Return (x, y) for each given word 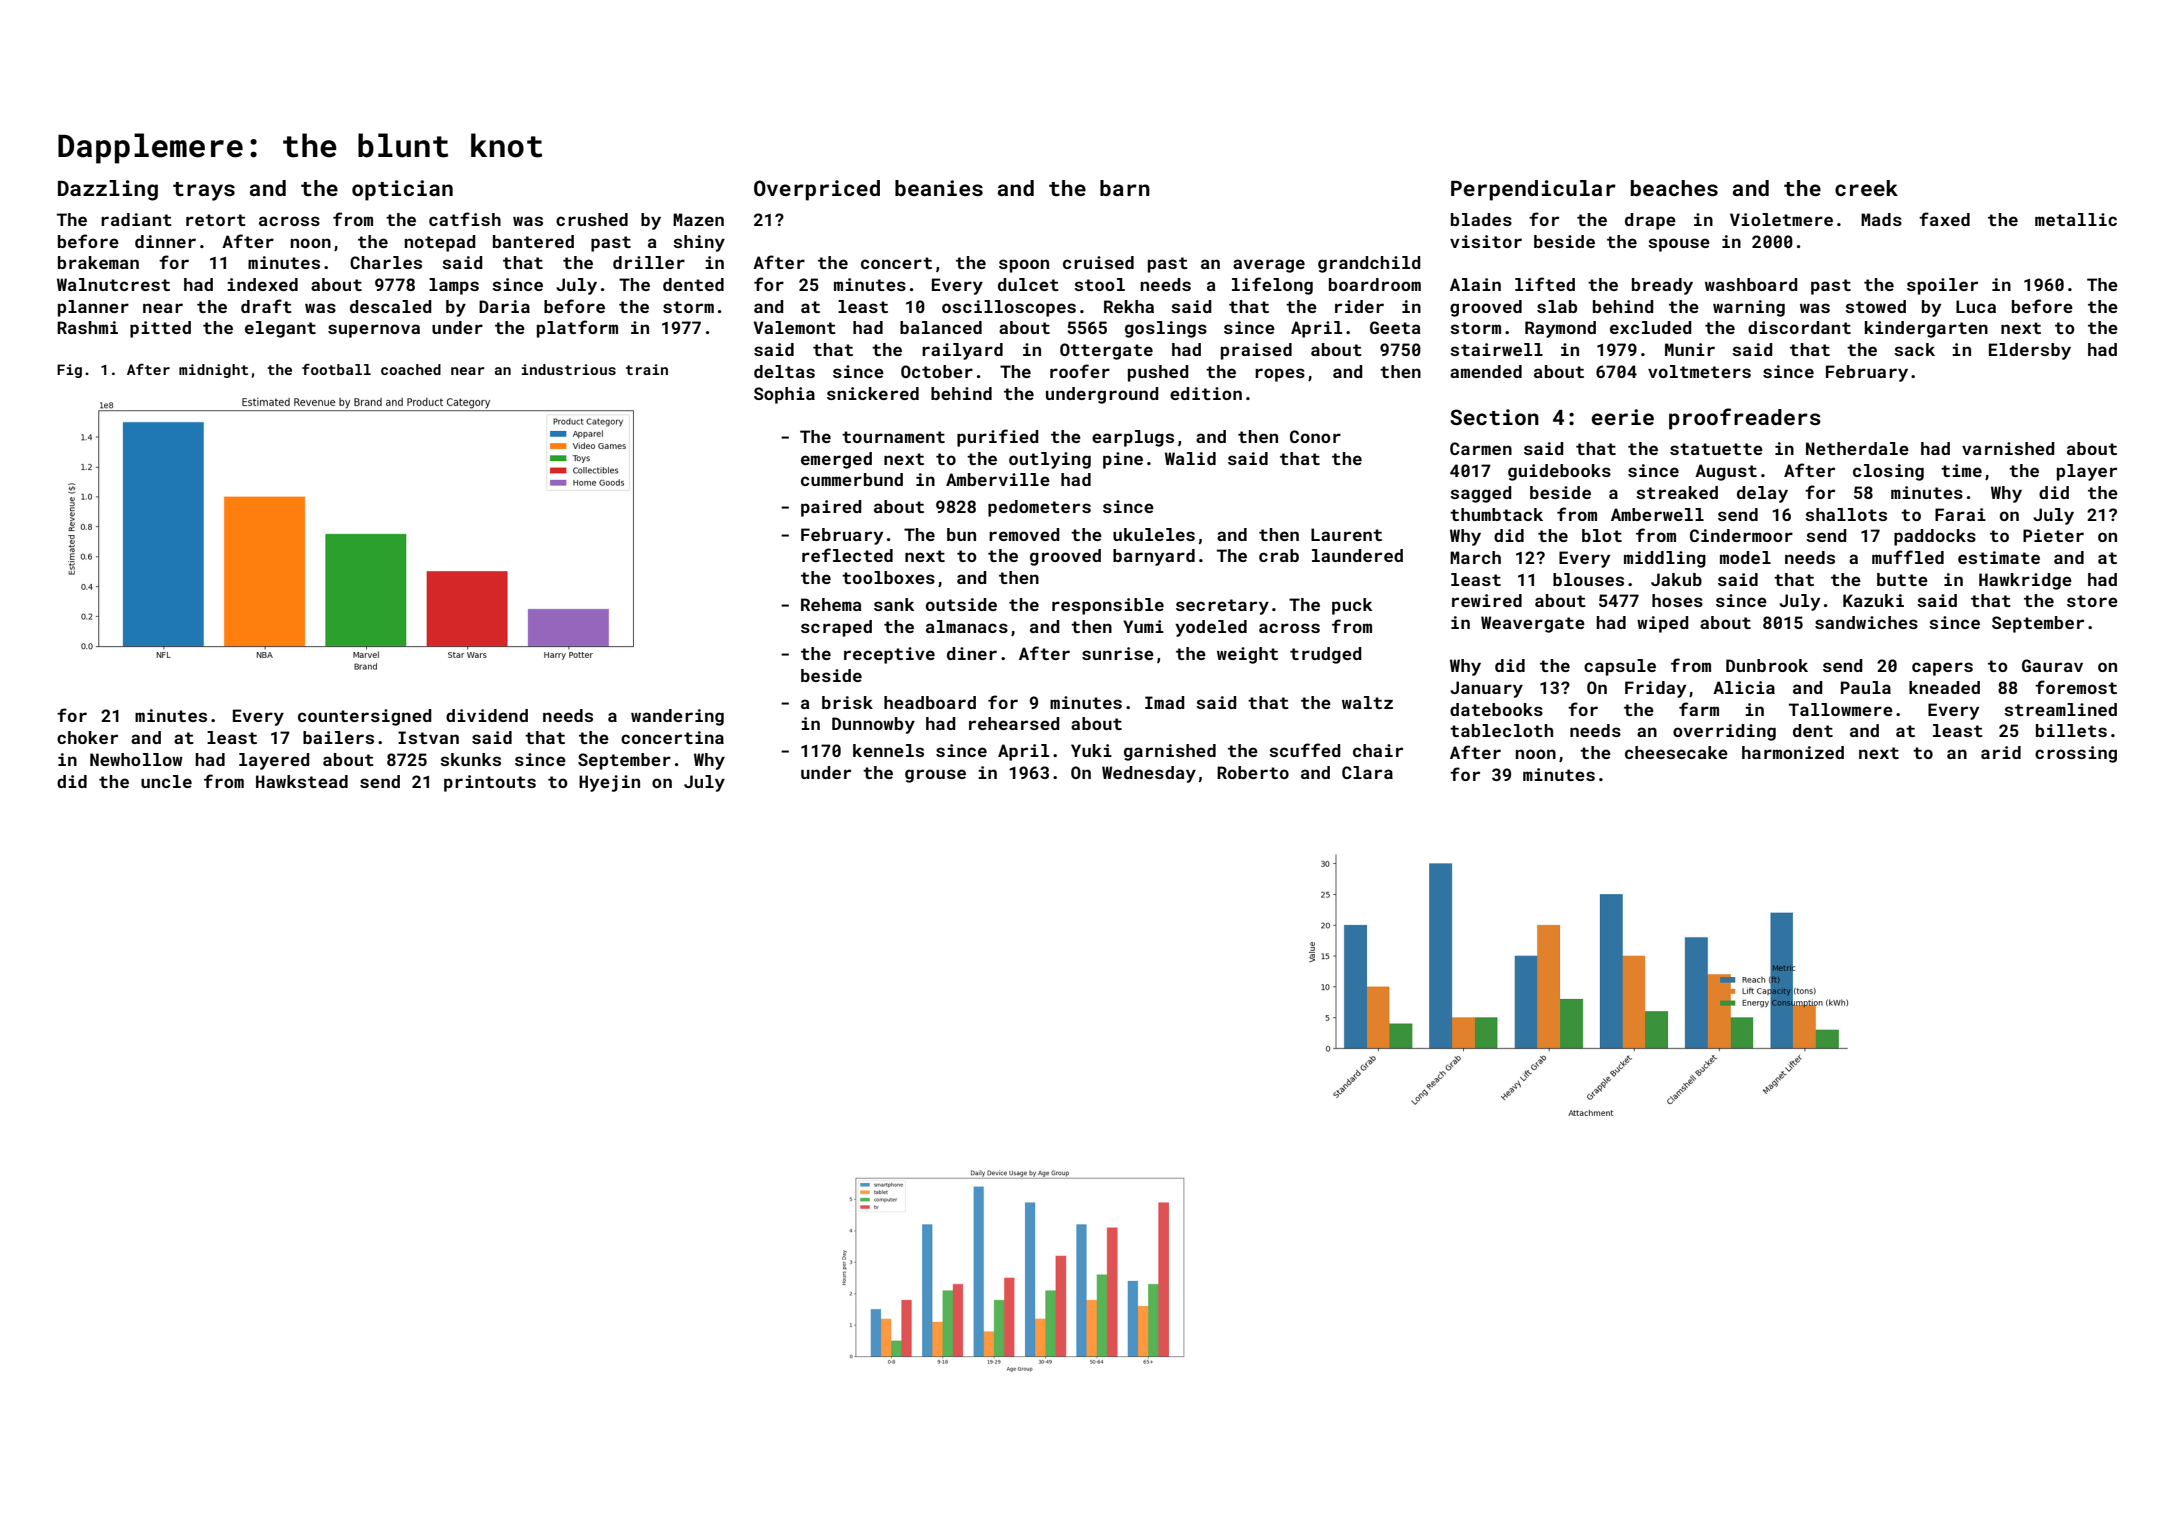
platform (577, 329)
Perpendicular (1533, 190)
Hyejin (609, 783)
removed (1024, 534)
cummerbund (852, 479)
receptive (889, 655)
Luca (1976, 306)
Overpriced (817, 190)
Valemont (795, 327)
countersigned (365, 717)
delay (1762, 494)
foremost (2076, 687)
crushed (592, 219)
